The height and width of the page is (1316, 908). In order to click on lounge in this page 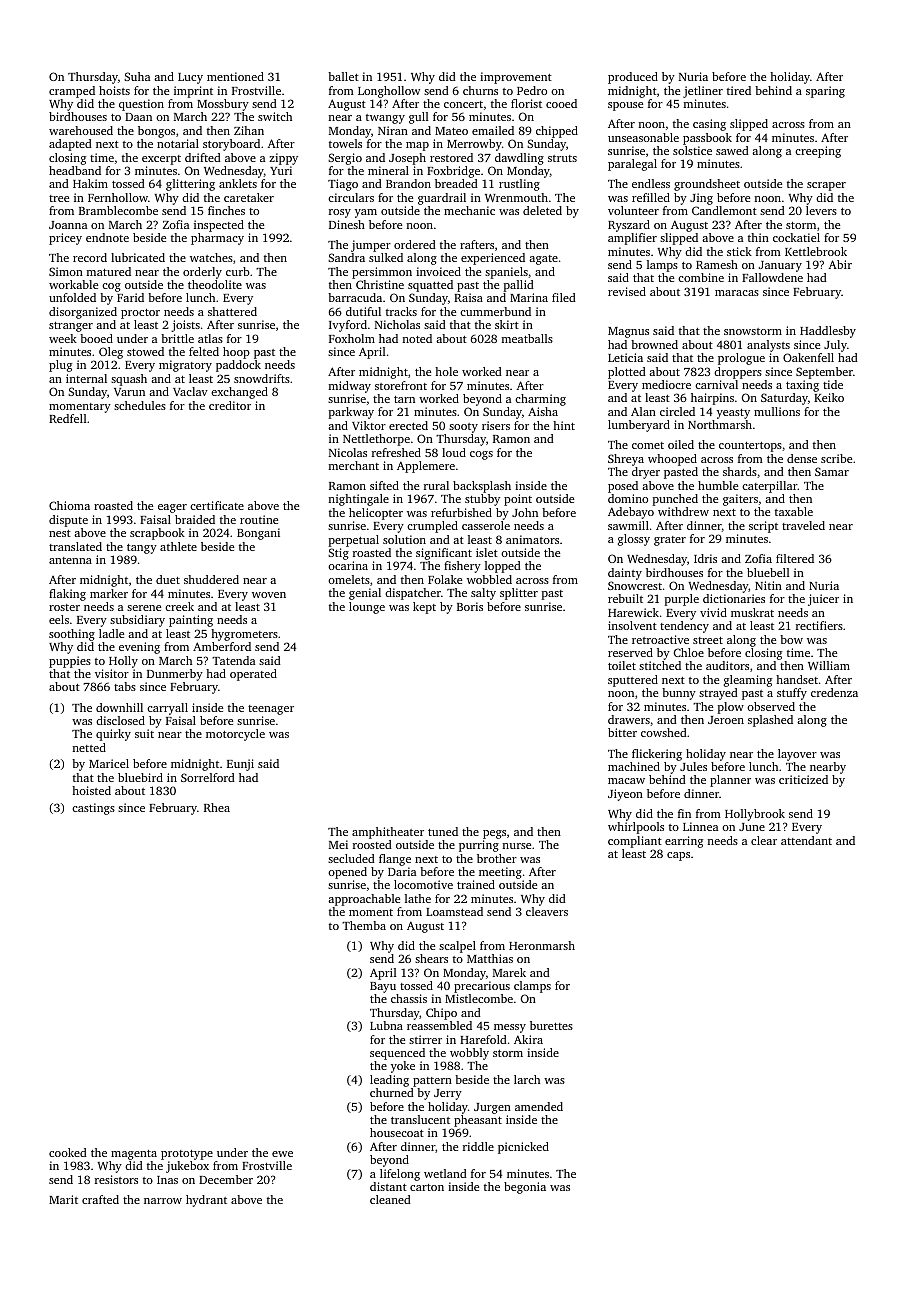, I will do `click(367, 608)`.
